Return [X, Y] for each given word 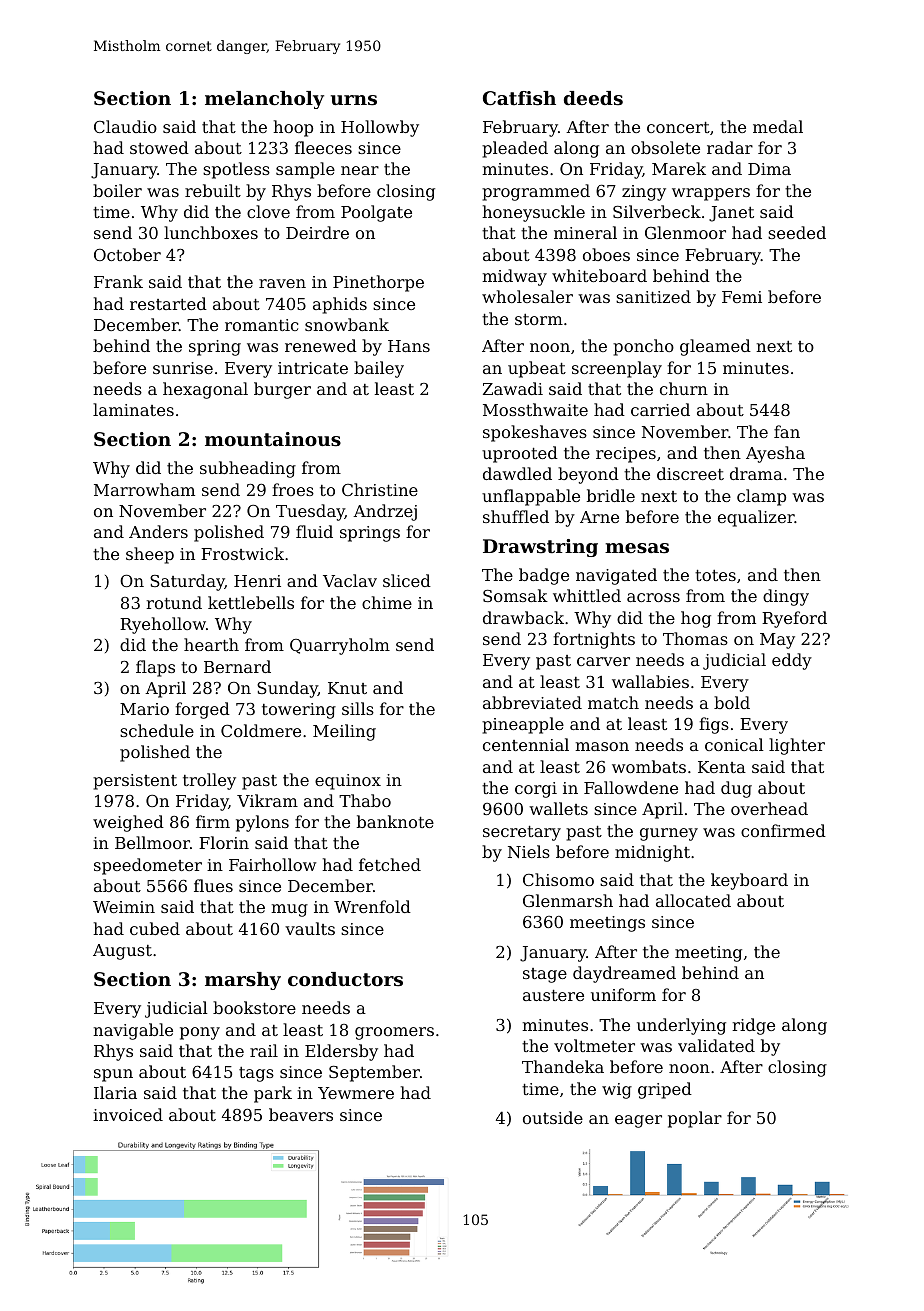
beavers [301, 1114]
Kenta [722, 767]
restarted [168, 303]
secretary [522, 833]
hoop [293, 128]
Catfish [519, 98]
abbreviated [532, 702]
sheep [150, 555]
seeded [797, 232]
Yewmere [356, 1093]
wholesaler [527, 296]
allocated [693, 900]
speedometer [148, 866]
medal [778, 126]
